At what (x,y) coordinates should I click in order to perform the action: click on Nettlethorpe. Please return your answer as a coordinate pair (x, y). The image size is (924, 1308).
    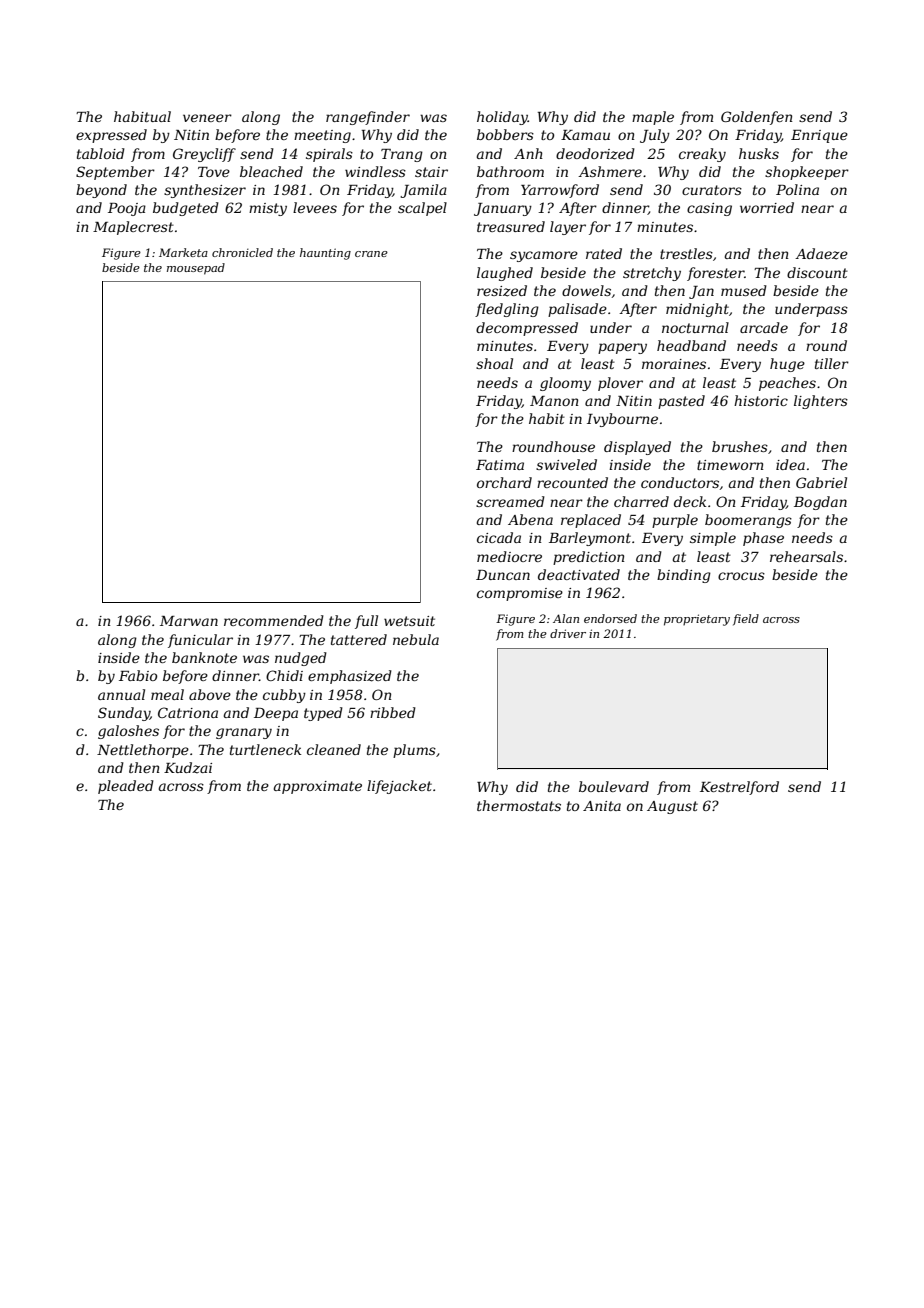
    Looking at the image, I should click on (143, 751).
